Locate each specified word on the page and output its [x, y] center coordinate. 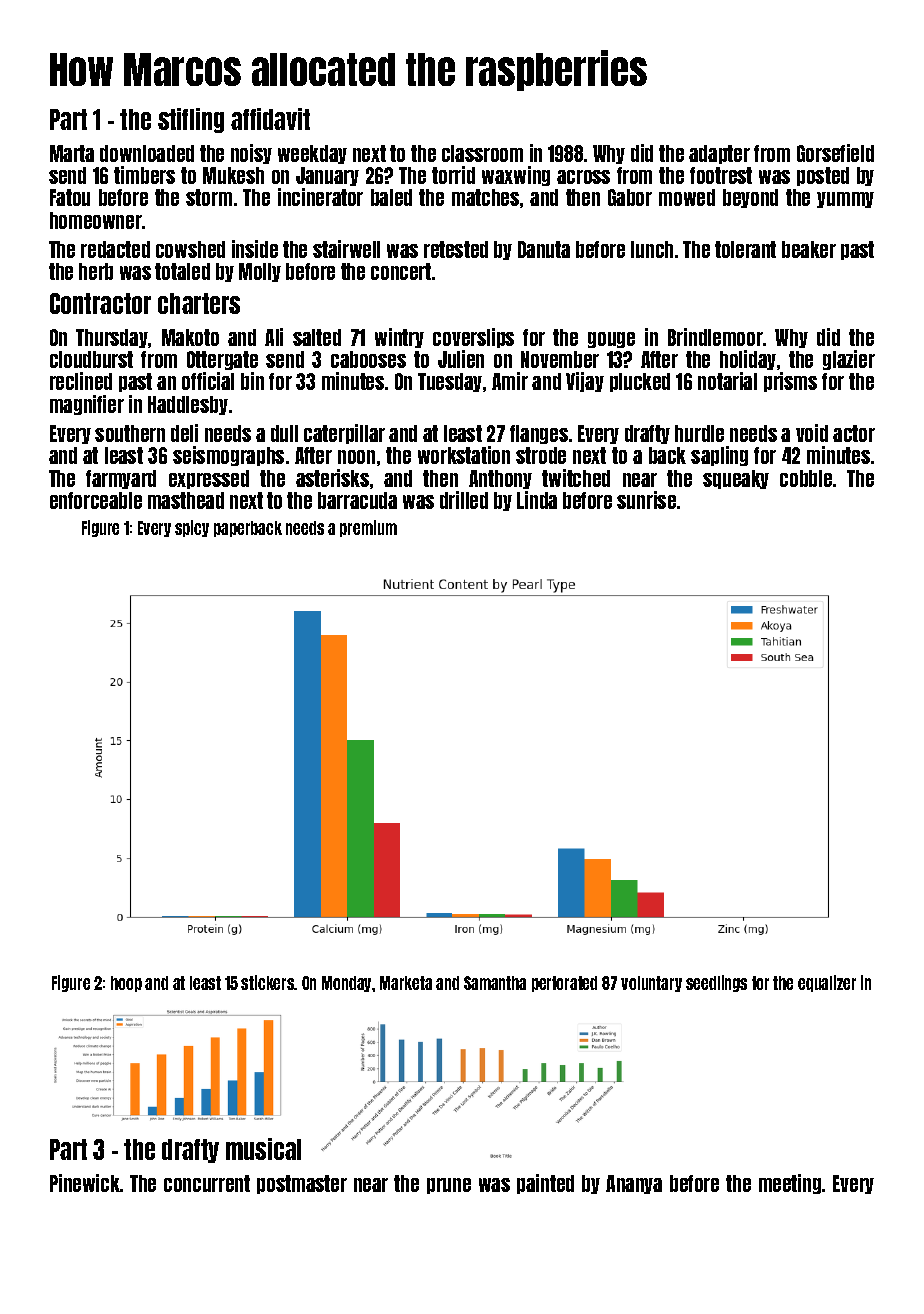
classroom [482, 153]
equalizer [827, 983]
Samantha [495, 983]
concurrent [207, 1183]
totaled [182, 271]
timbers [144, 175]
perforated [564, 984]
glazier [849, 360]
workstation [464, 455]
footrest [721, 175]
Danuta [544, 249]
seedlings [716, 983]
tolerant [745, 249]
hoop [126, 984]
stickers [268, 982]
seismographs [228, 456]
